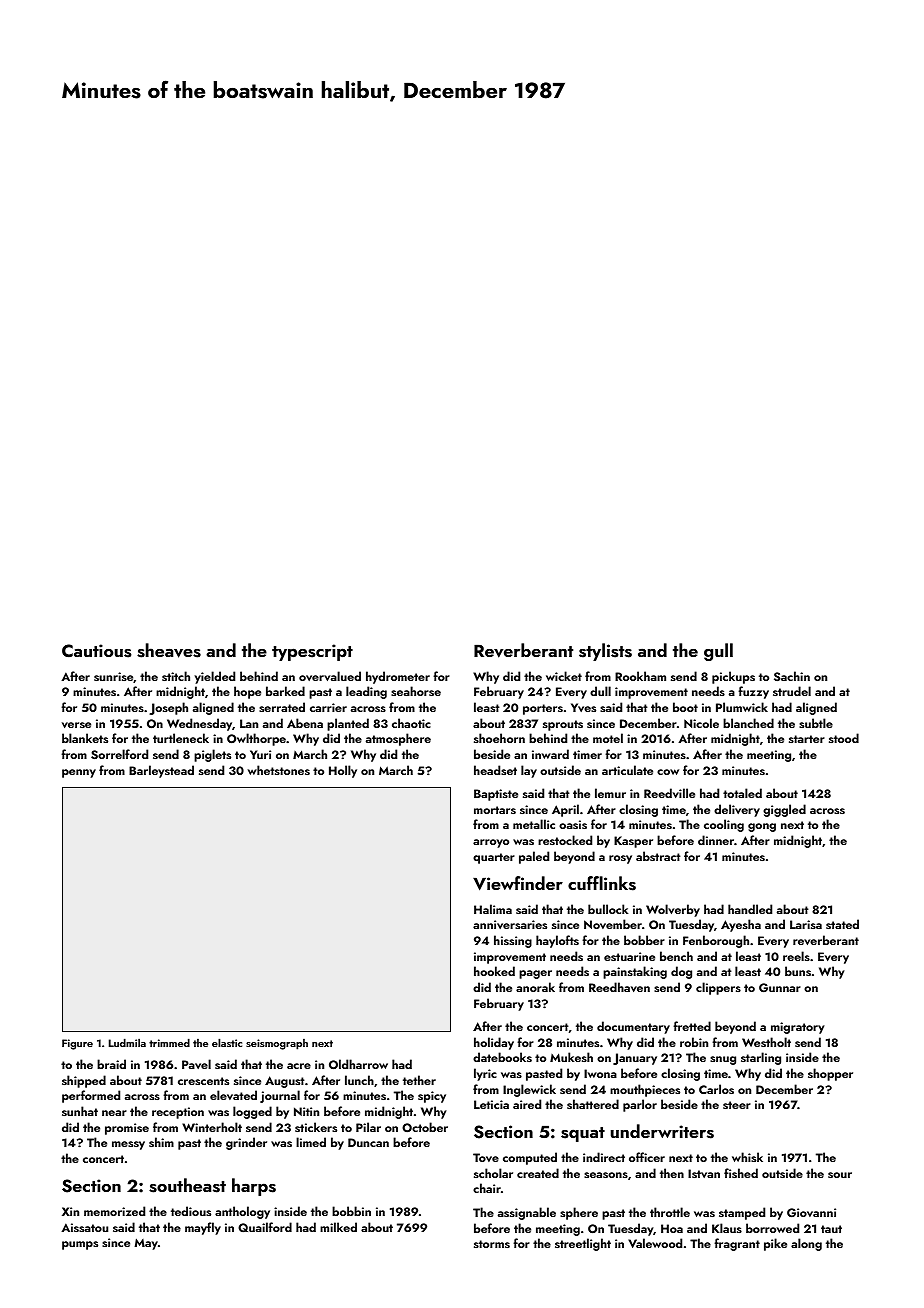 The image size is (924, 1308). Describe the element at coordinates (265, 1227) in the document. I see `Quailford` at that location.
